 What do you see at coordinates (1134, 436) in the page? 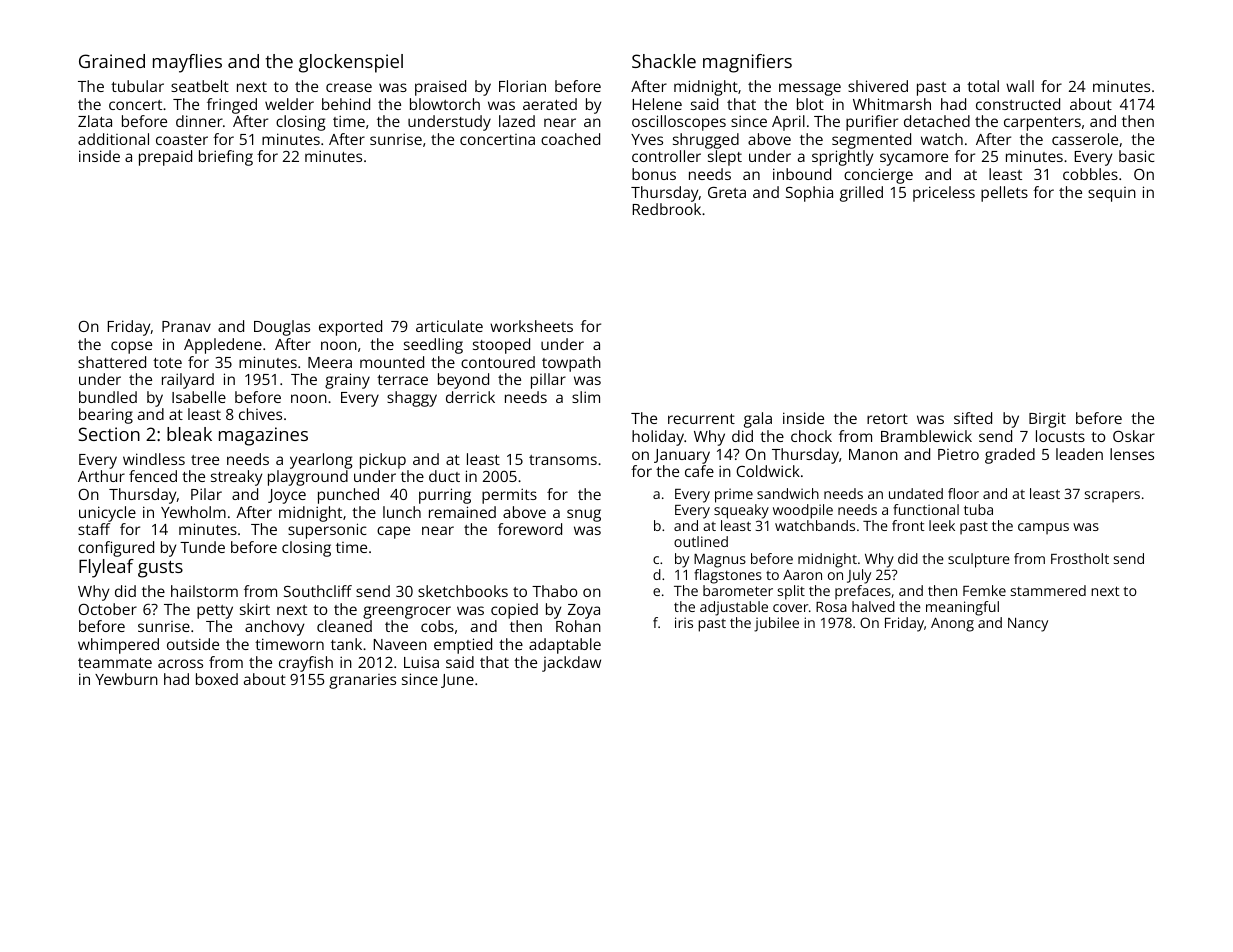
I see `Oskar` at bounding box center [1134, 436].
